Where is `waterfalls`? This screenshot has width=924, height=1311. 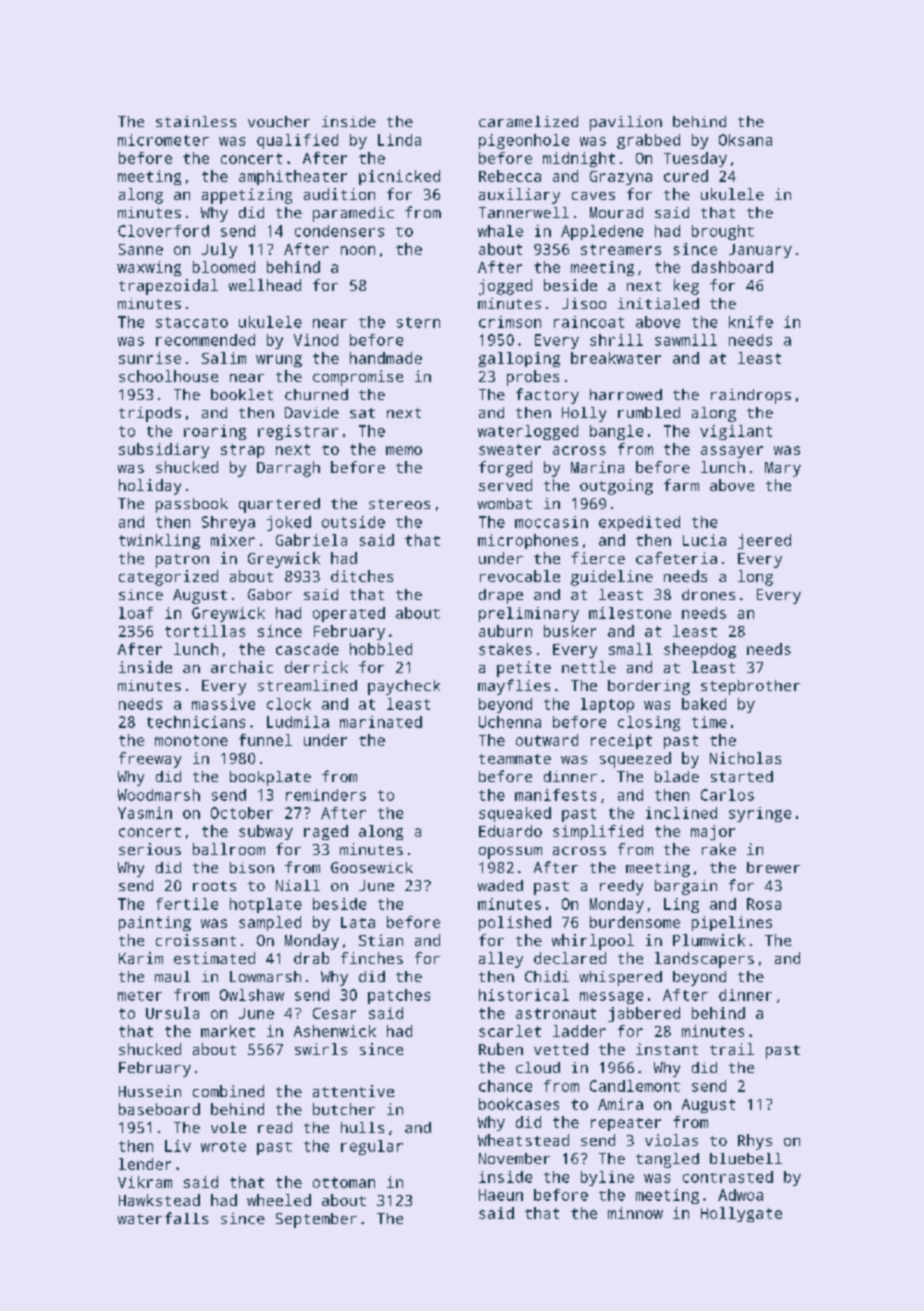
waterfalls is located at coordinates (163, 1218).
